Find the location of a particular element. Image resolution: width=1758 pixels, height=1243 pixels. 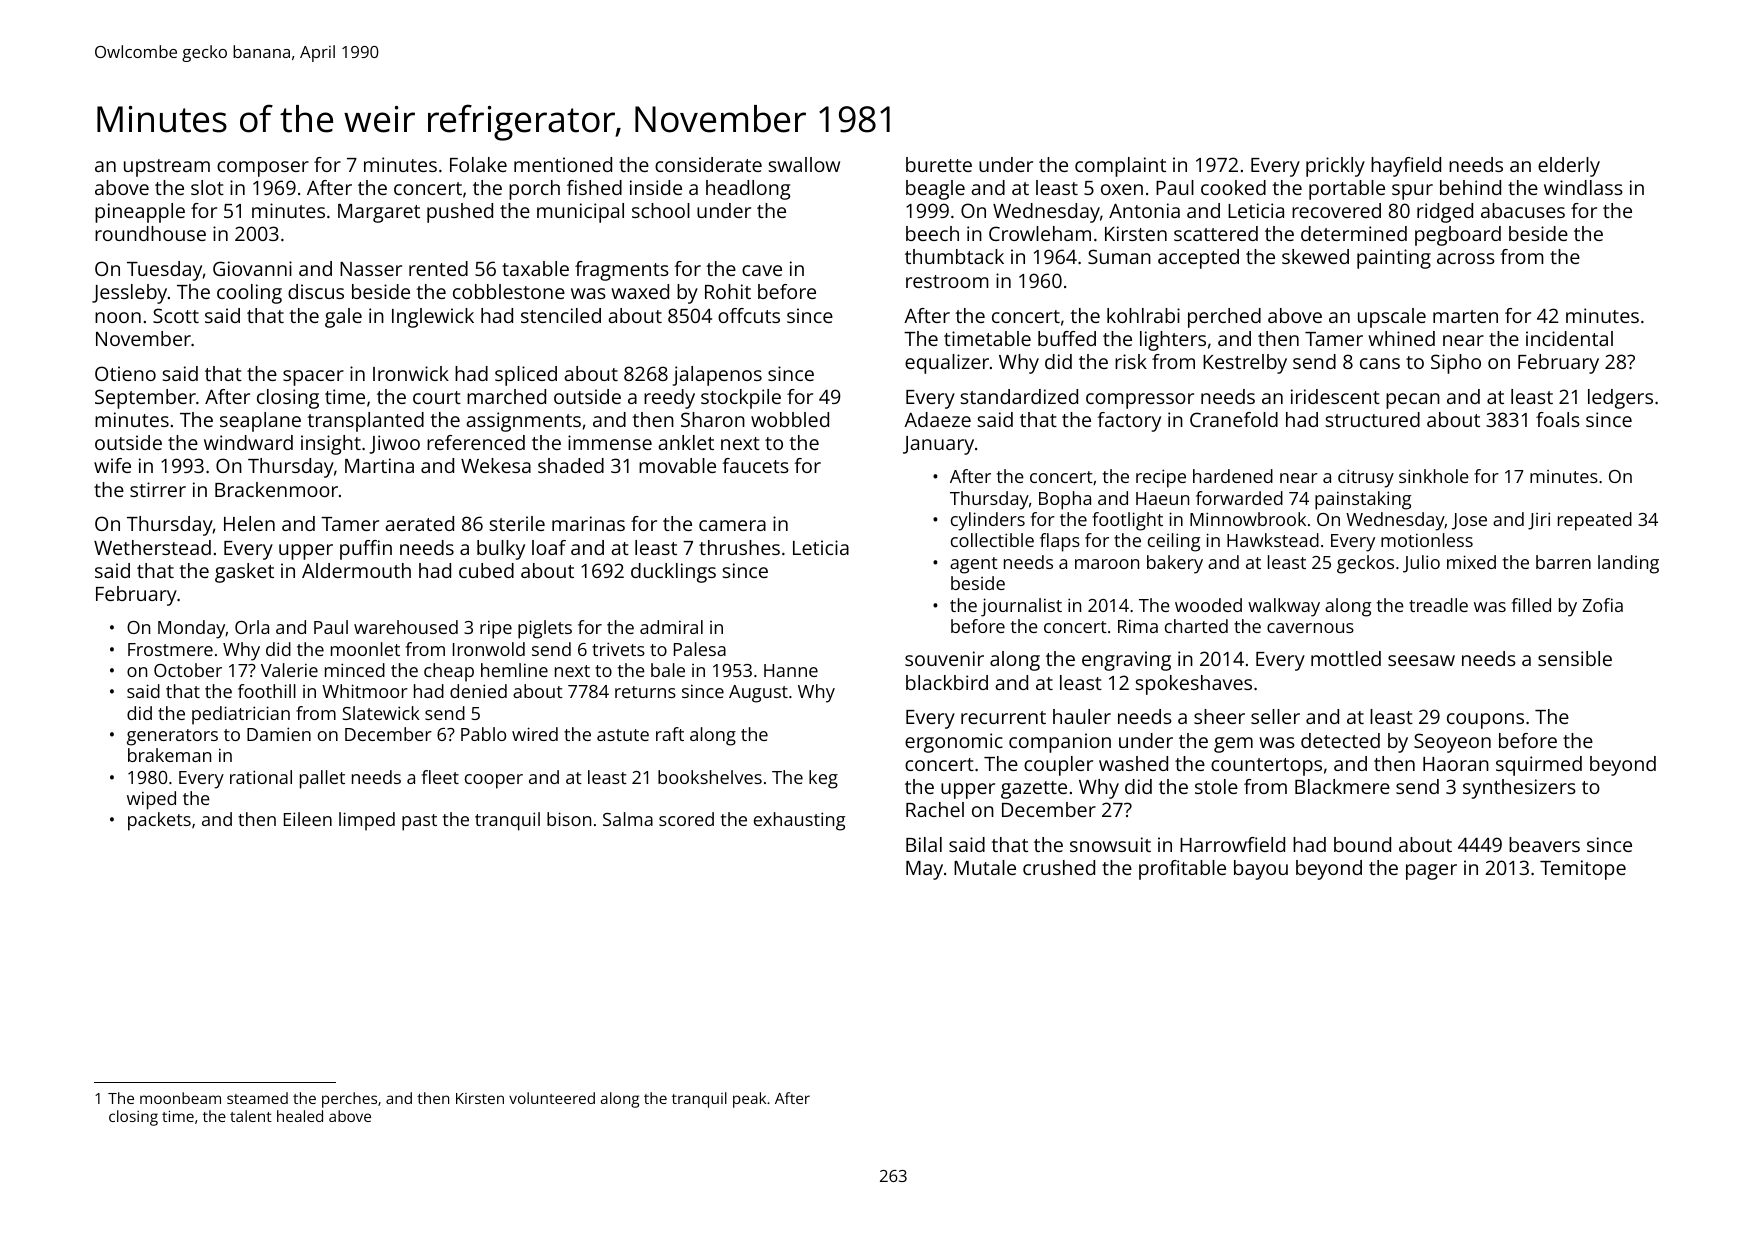

scored is located at coordinates (686, 819).
